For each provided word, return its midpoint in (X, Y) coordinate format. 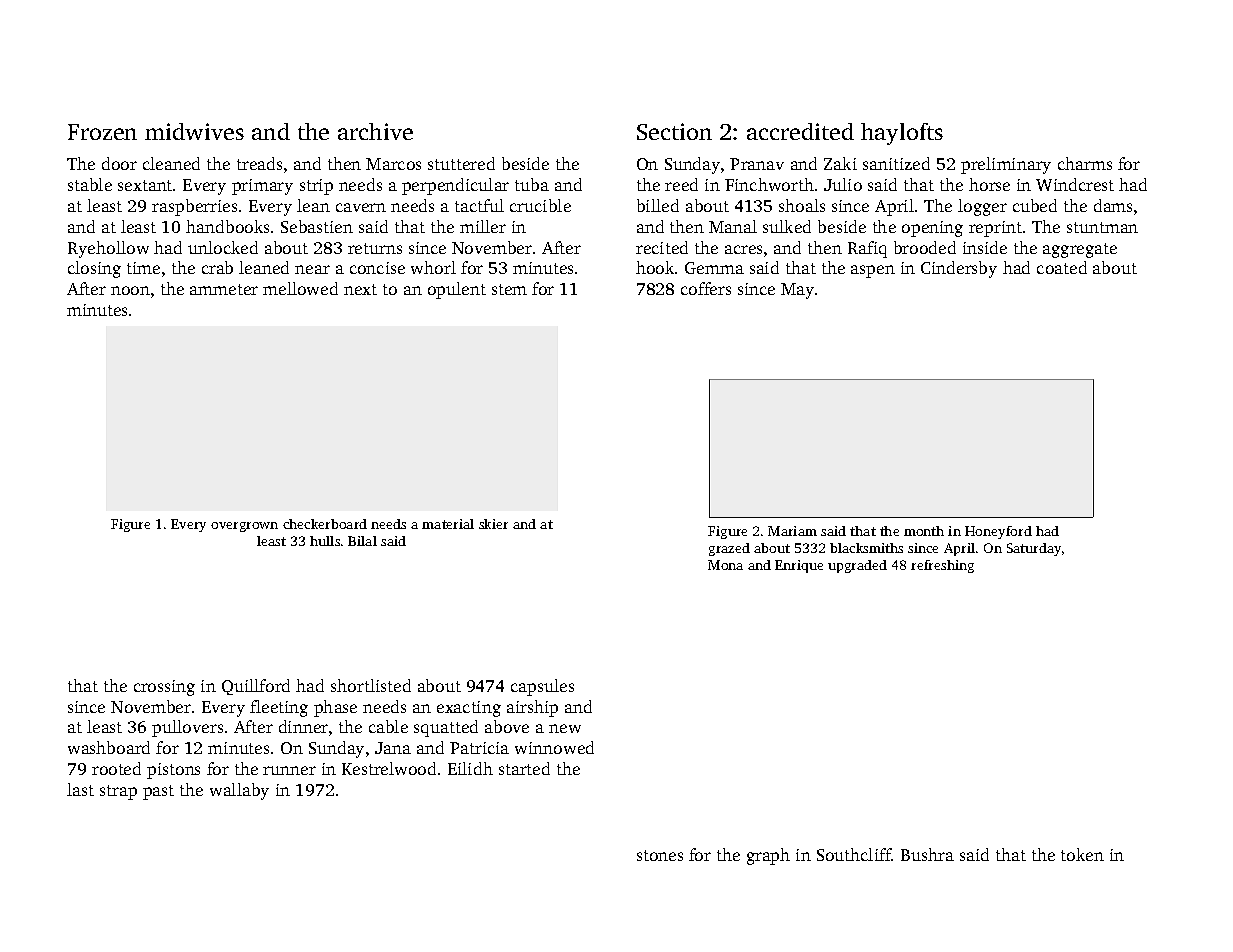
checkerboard (325, 524)
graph (768, 856)
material (448, 524)
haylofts (902, 134)
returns (375, 248)
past (158, 792)
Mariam (792, 531)
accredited (800, 131)
